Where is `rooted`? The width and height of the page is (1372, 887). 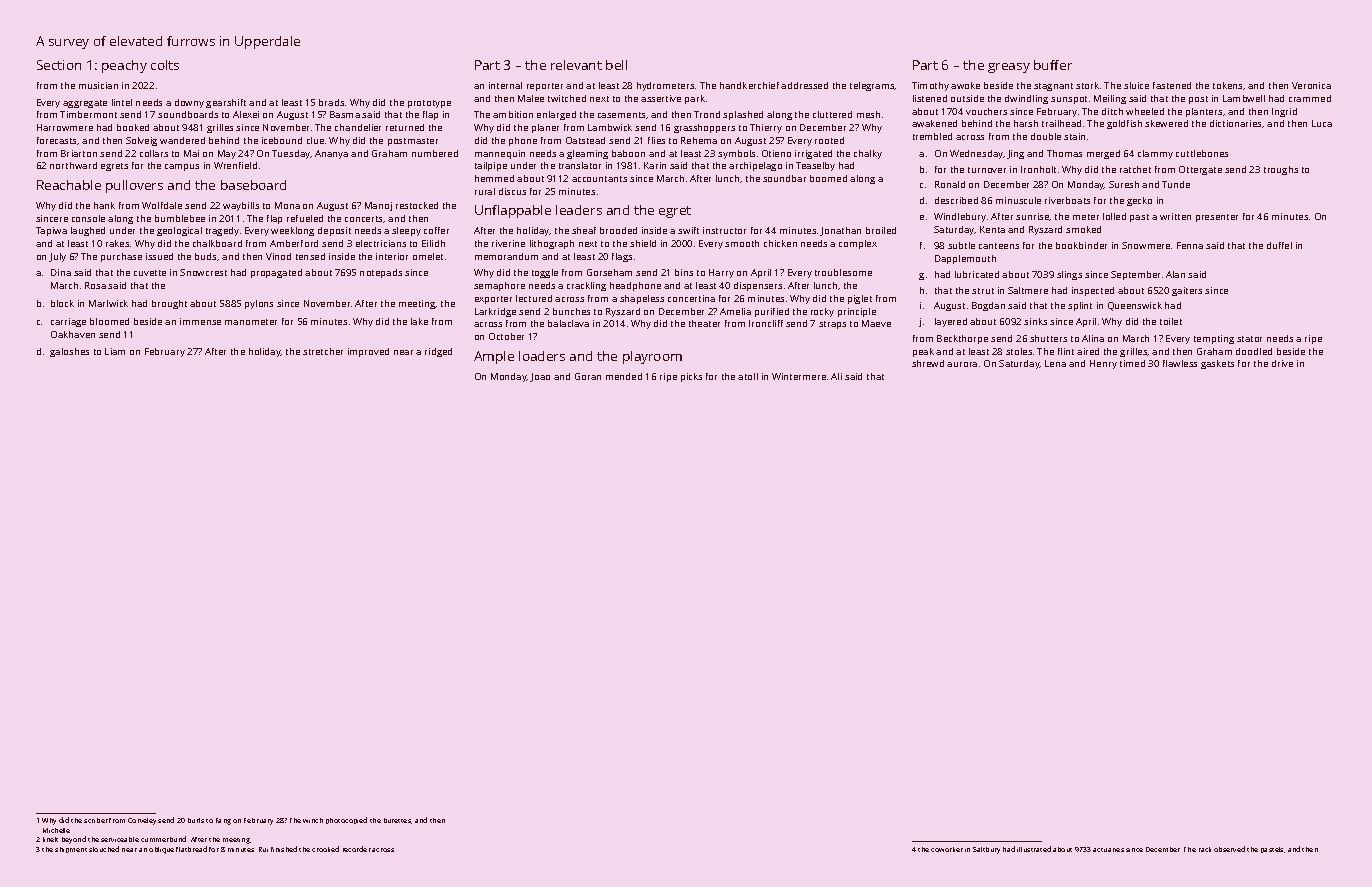
rooted is located at coordinates (829, 140).
